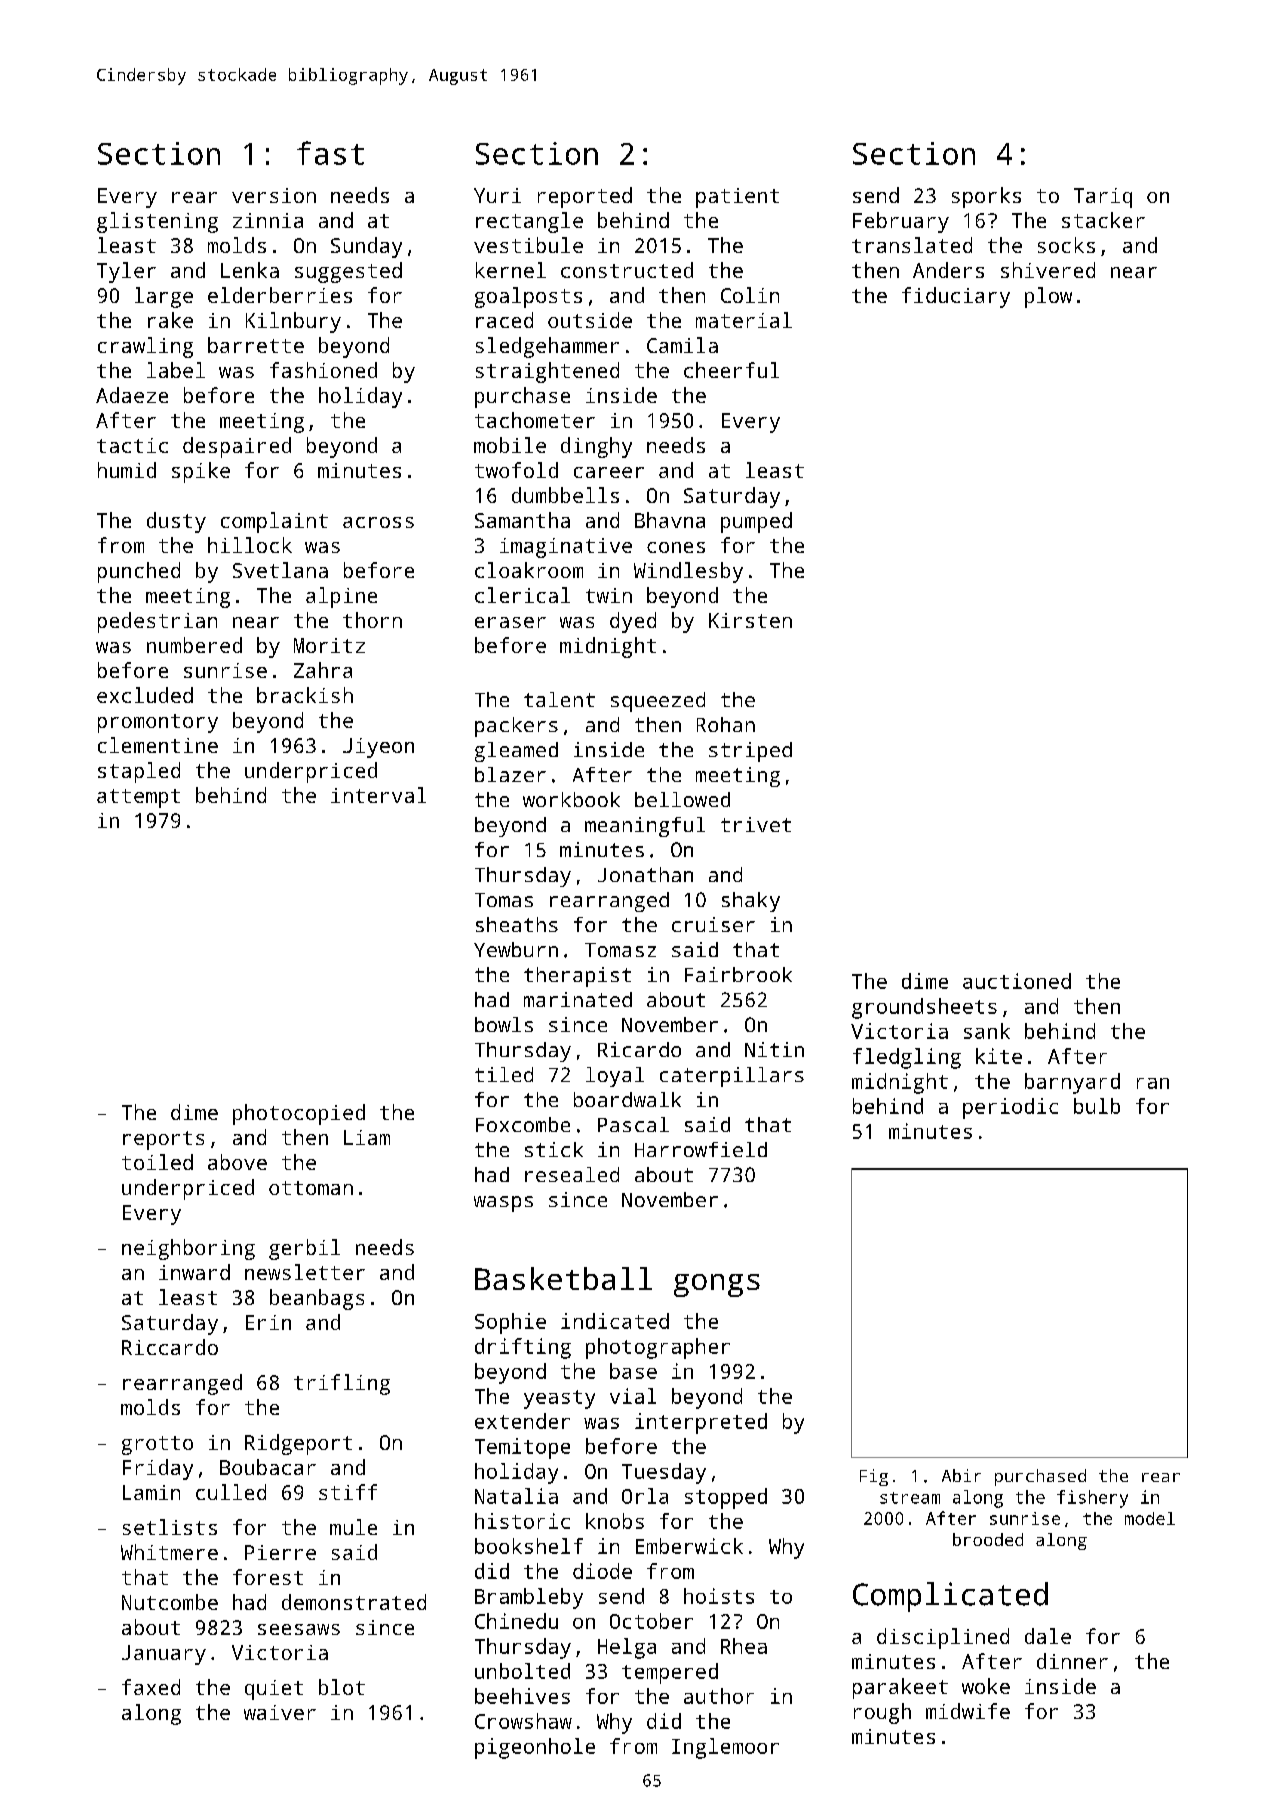  What do you see at coordinates (1048, 297) in the document?
I see `plow` at bounding box center [1048, 297].
